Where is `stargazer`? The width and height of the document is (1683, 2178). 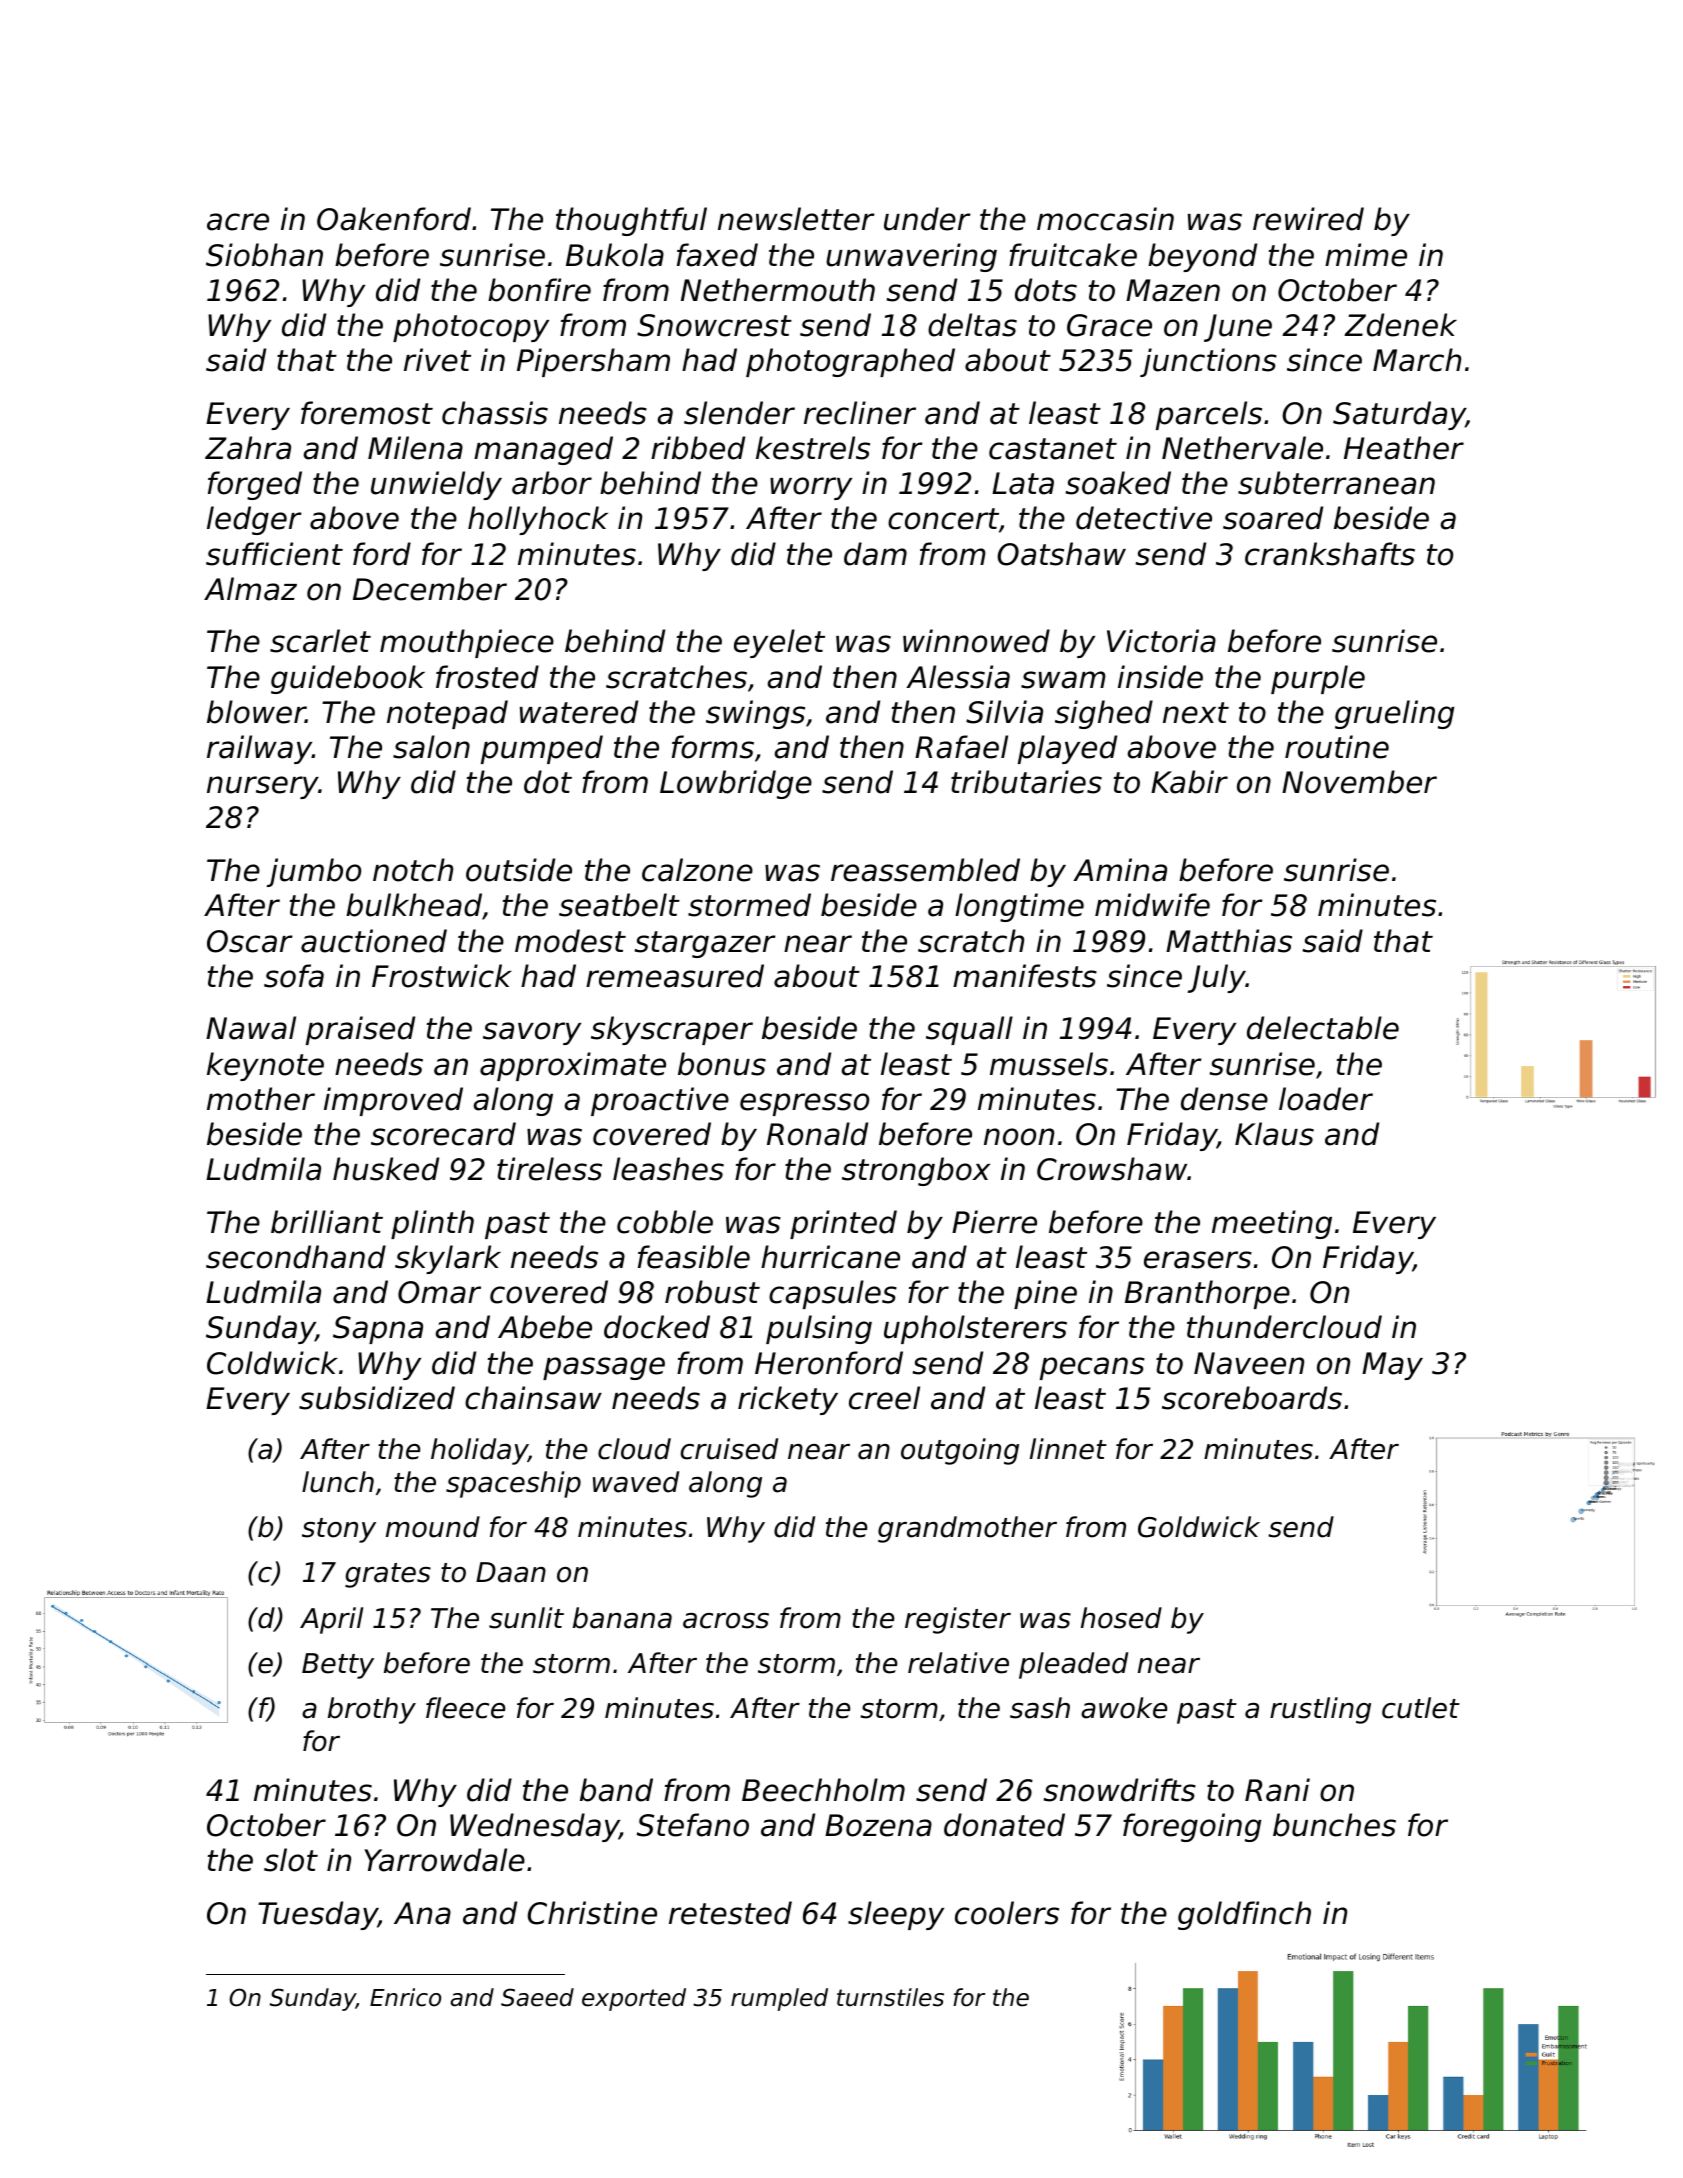 stargazer is located at coordinates (705, 944).
